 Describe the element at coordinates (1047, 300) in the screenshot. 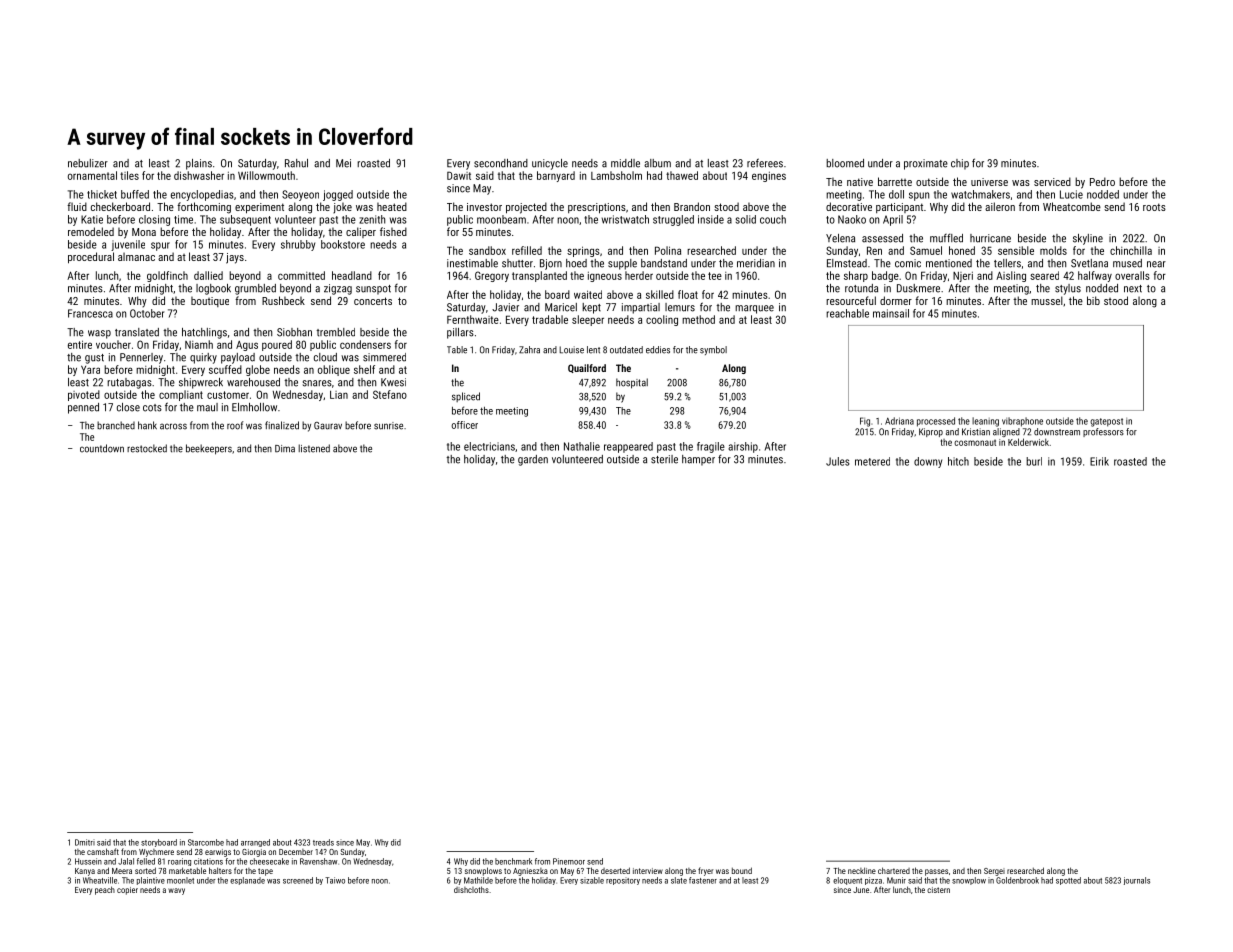

I see `mussel` at that location.
